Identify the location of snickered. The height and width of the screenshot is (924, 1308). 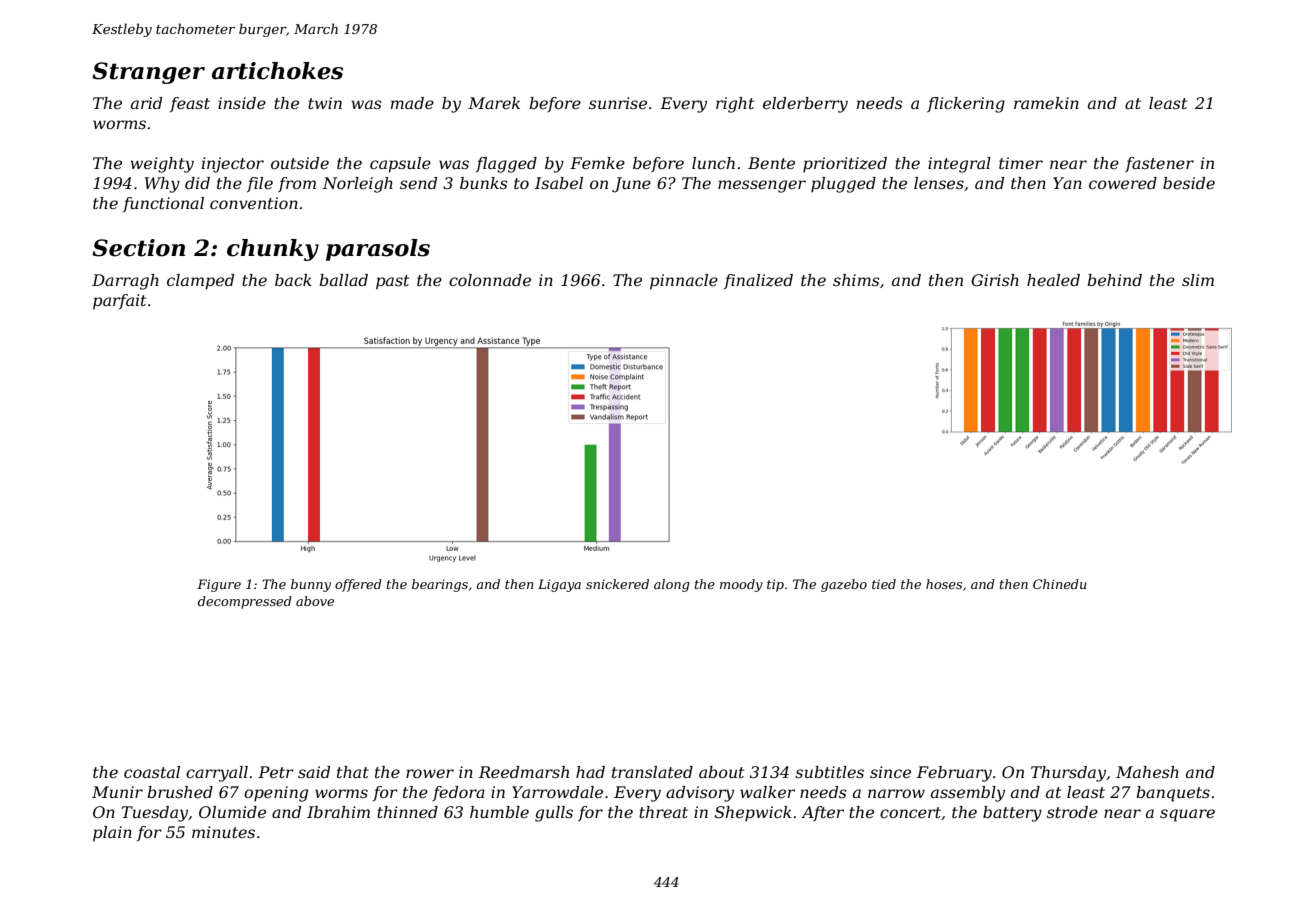
(617, 584).
